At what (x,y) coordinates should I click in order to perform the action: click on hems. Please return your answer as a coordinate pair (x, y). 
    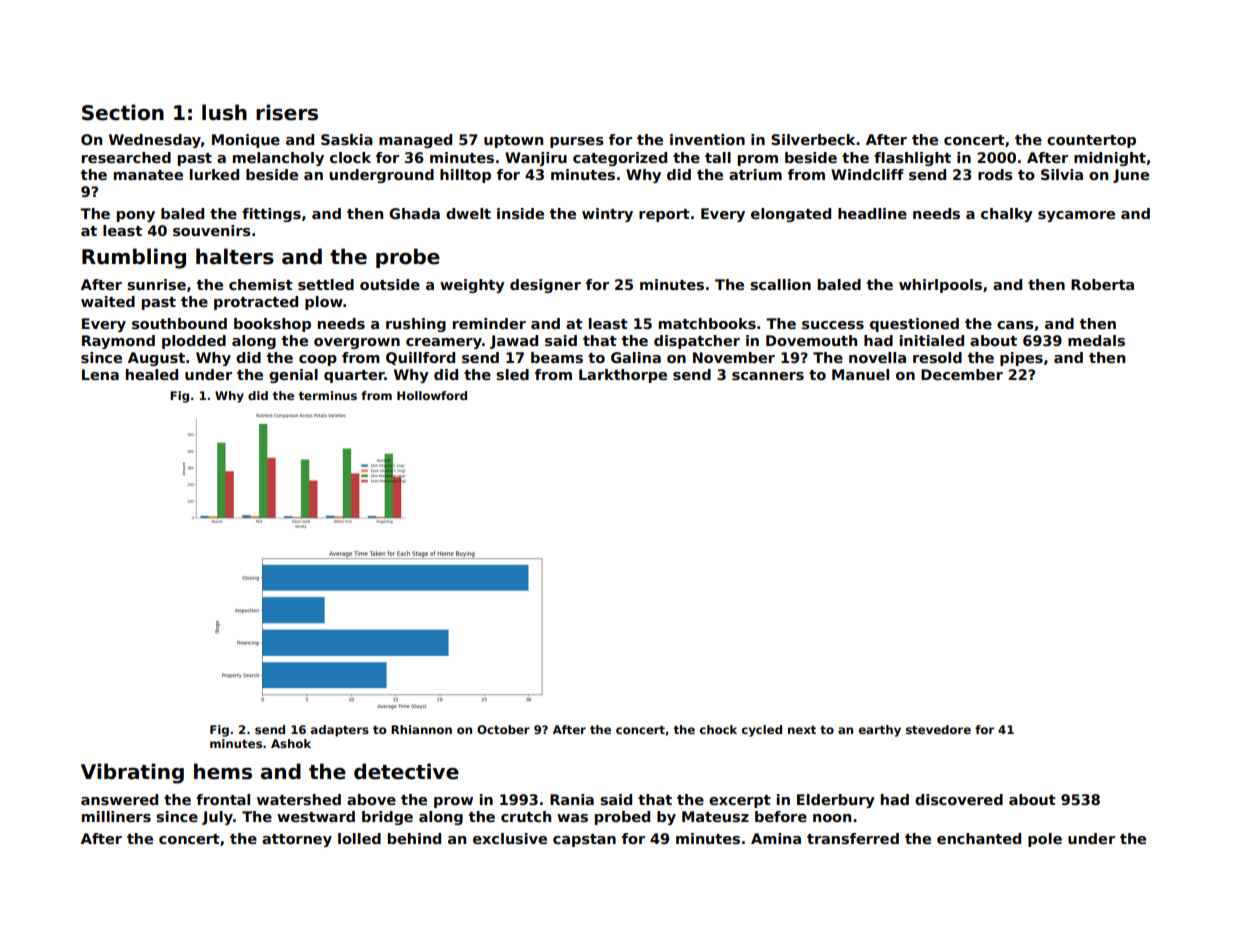
    Looking at the image, I should click on (223, 771).
